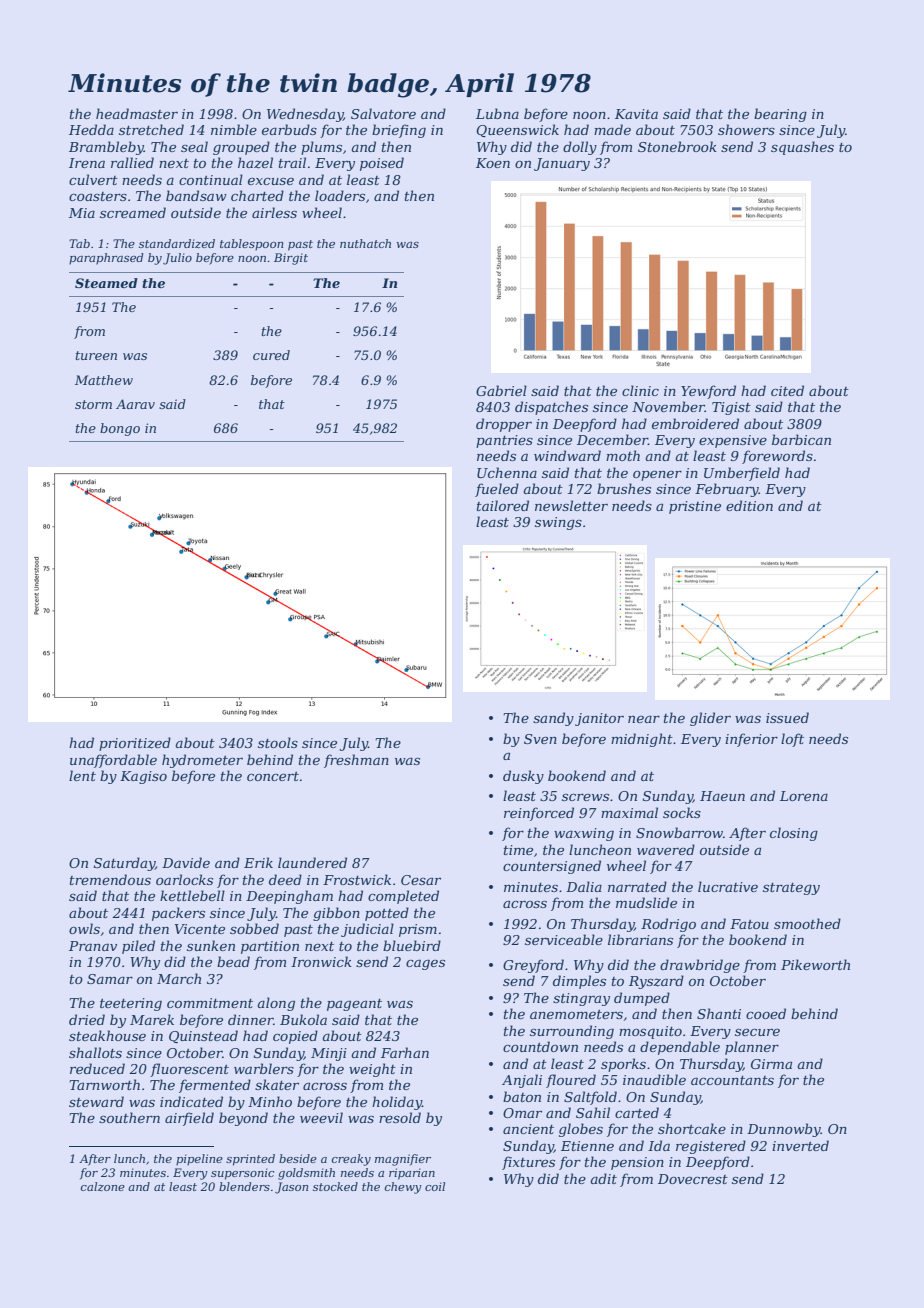 The image size is (924, 1308). What do you see at coordinates (102, 1186) in the screenshot?
I see `calzone` at bounding box center [102, 1186].
